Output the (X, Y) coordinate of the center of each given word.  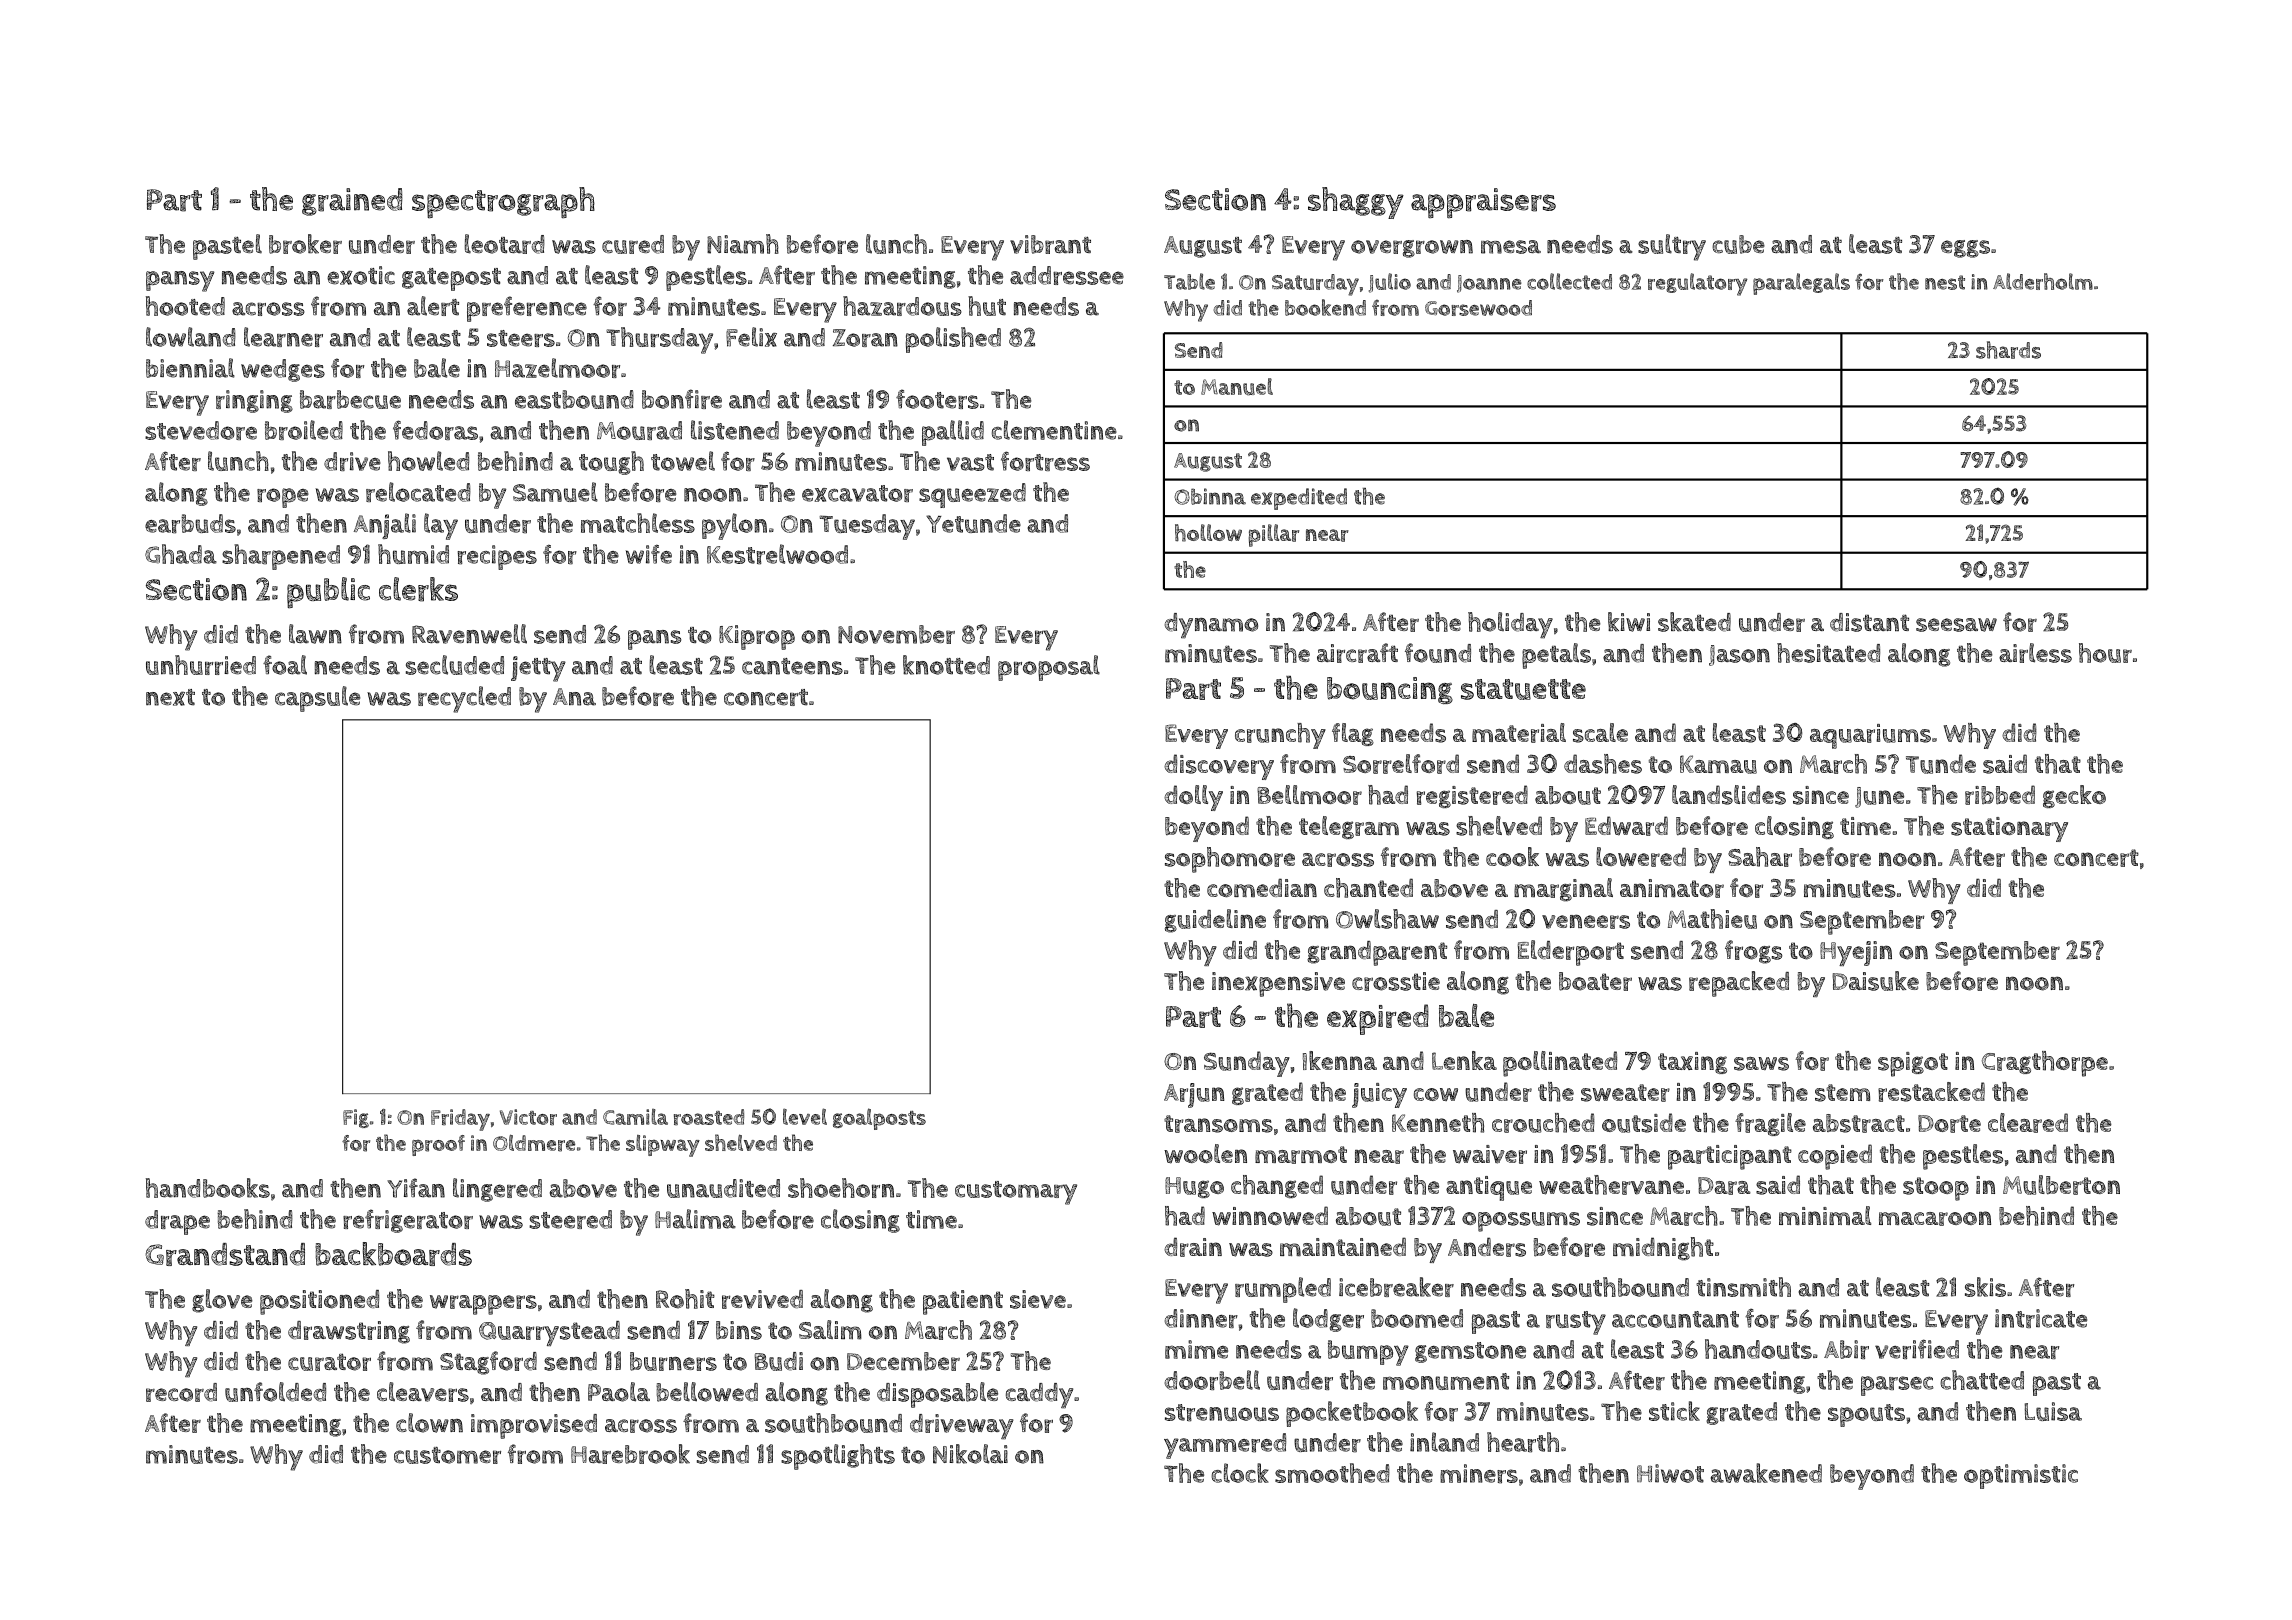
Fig (356, 1118)
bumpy (1368, 1353)
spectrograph (503, 202)
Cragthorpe (2045, 1064)
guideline (1215, 921)
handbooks (208, 1188)
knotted (946, 665)
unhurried (201, 665)
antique (1489, 1188)
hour (2105, 653)
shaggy (1356, 203)
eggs (1965, 249)
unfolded (275, 1392)
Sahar (1760, 857)
